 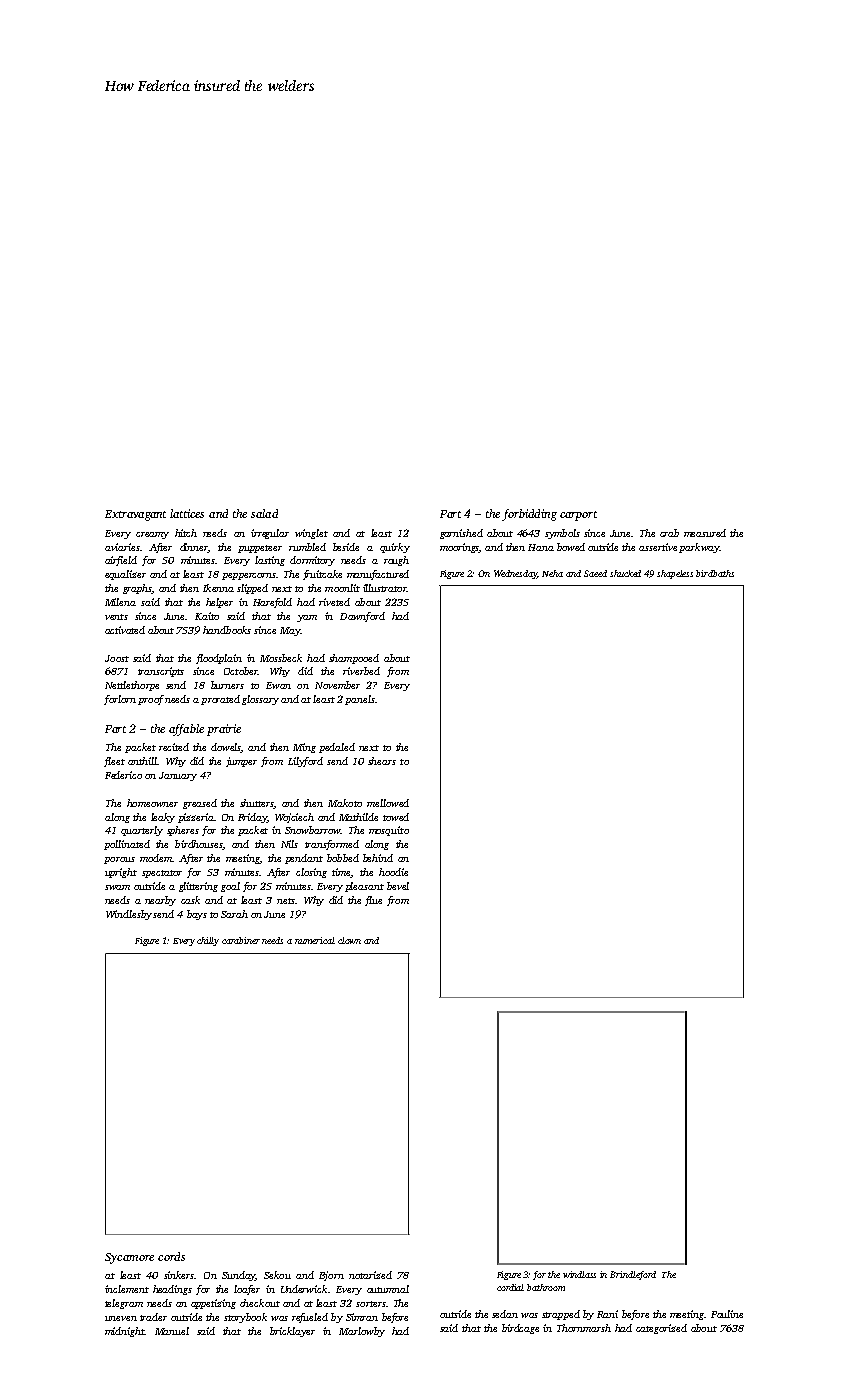 What do you see at coordinates (224, 730) in the screenshot?
I see `prairie` at bounding box center [224, 730].
